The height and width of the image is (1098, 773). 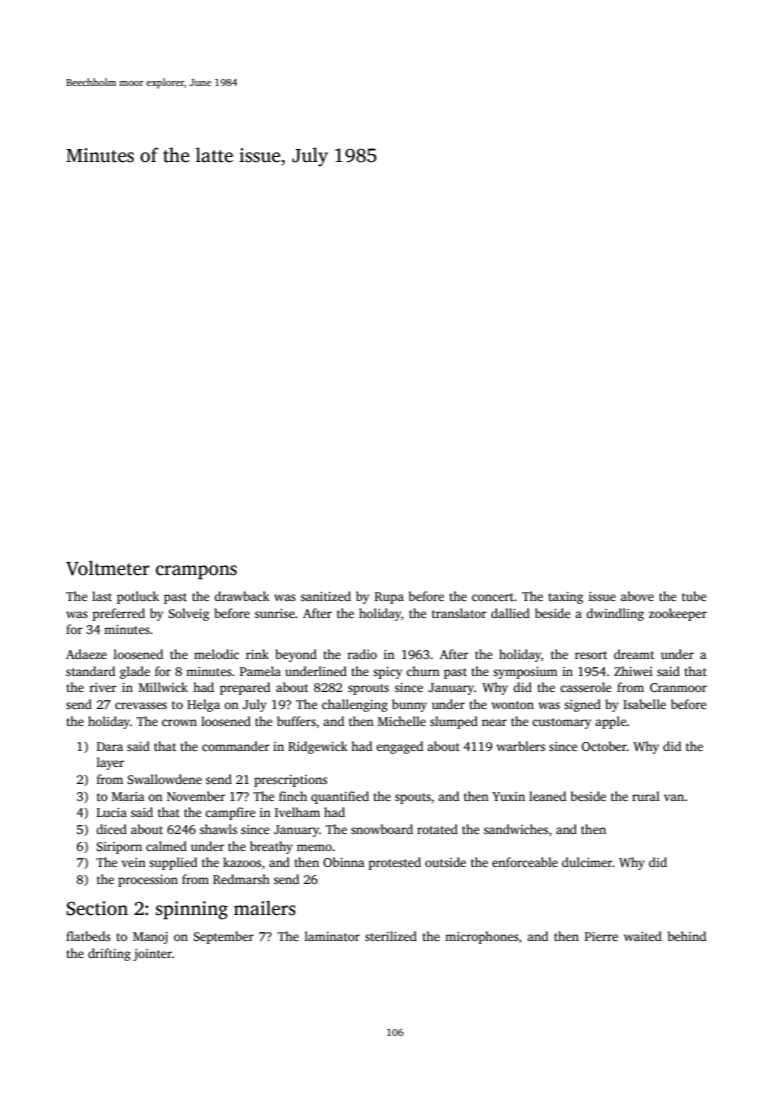 What do you see at coordinates (141, 705) in the image?
I see `crevasses` at bounding box center [141, 705].
